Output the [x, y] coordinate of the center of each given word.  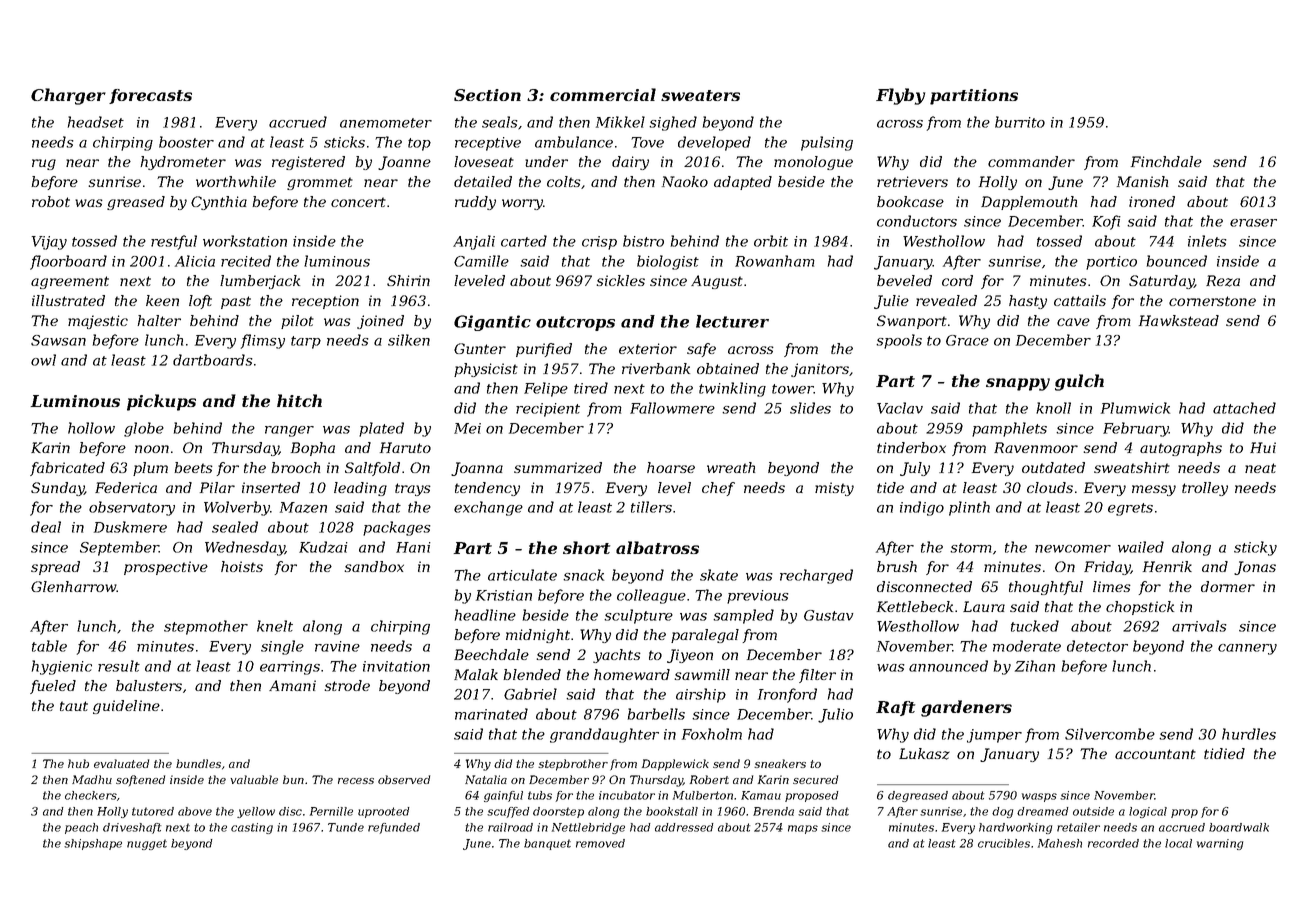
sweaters [700, 95]
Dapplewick [675, 765]
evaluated [121, 763]
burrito [1020, 122]
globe [144, 429]
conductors [917, 221]
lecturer [732, 321]
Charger [68, 96]
